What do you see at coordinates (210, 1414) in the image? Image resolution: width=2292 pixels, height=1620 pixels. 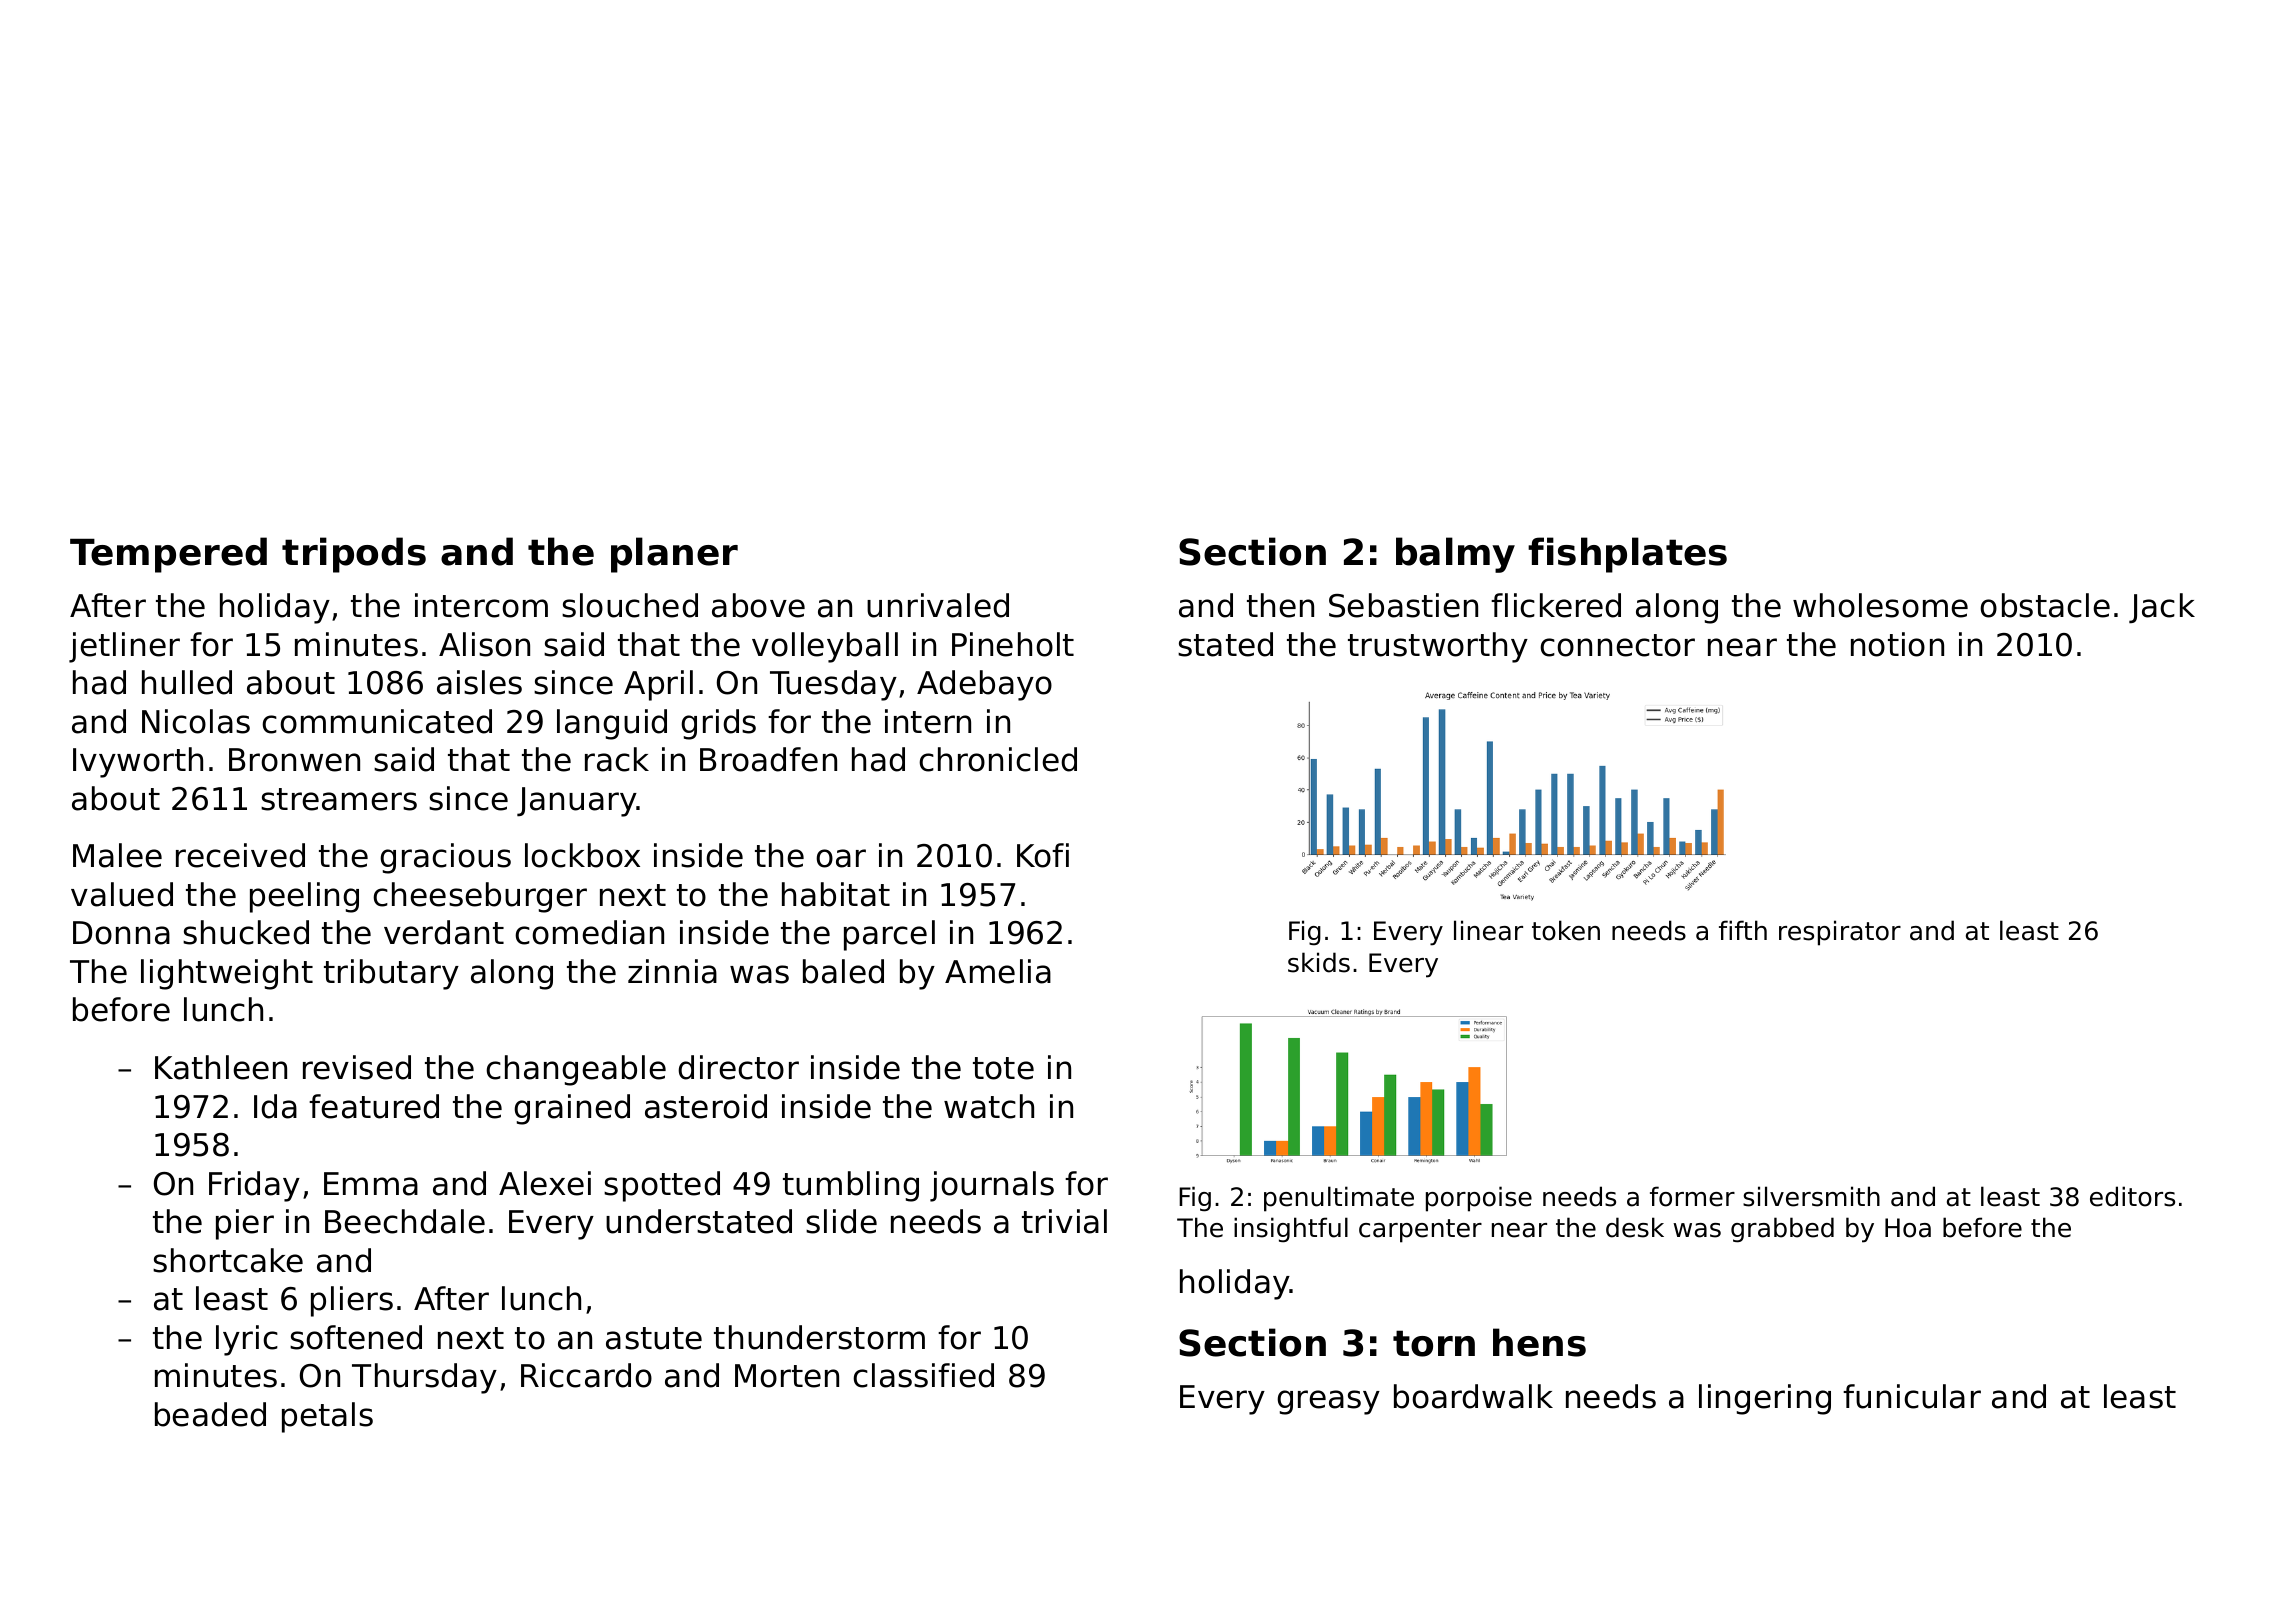 I see `beaded` at bounding box center [210, 1414].
